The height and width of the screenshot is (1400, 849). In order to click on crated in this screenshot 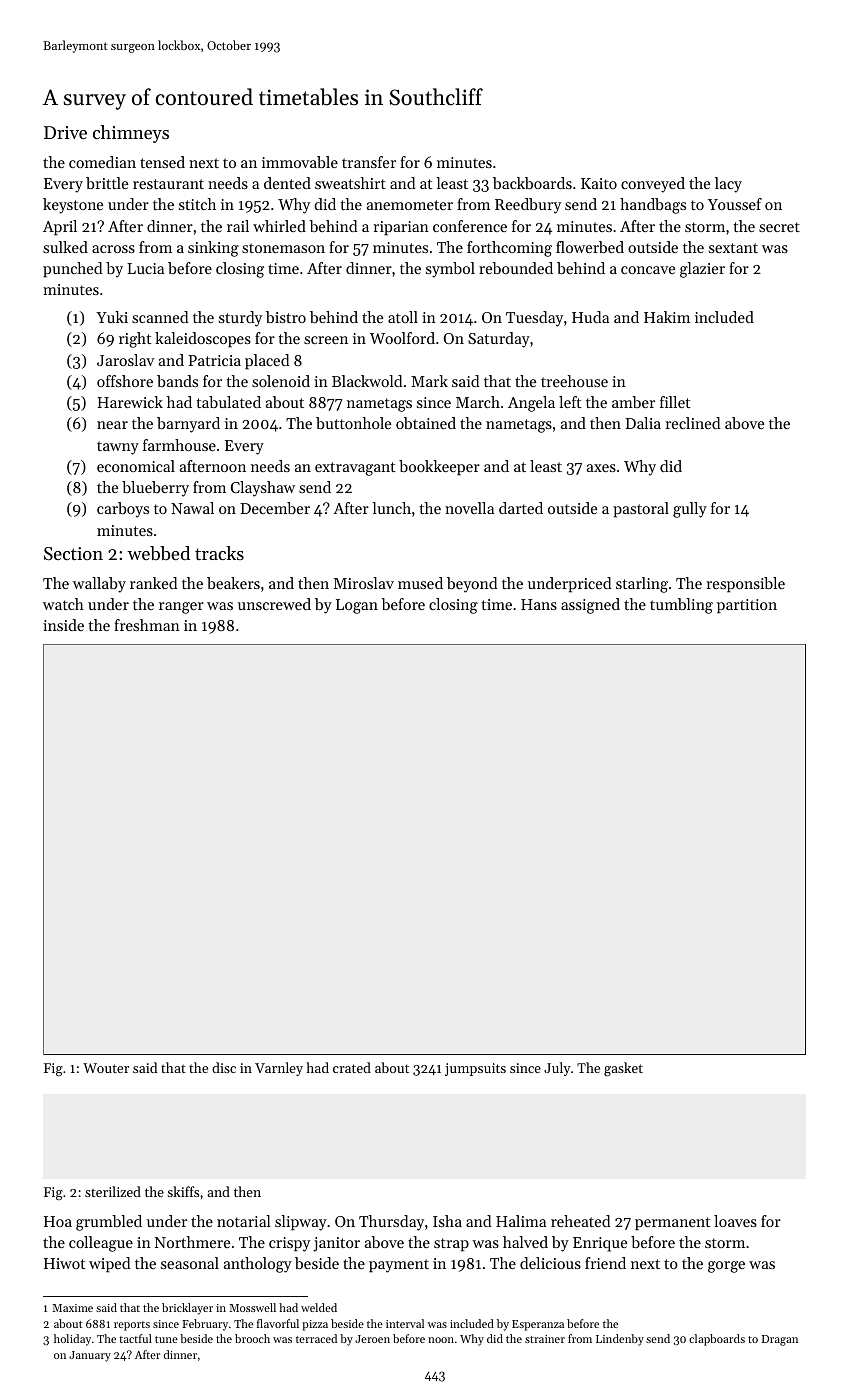, I will do `click(352, 1067)`.
